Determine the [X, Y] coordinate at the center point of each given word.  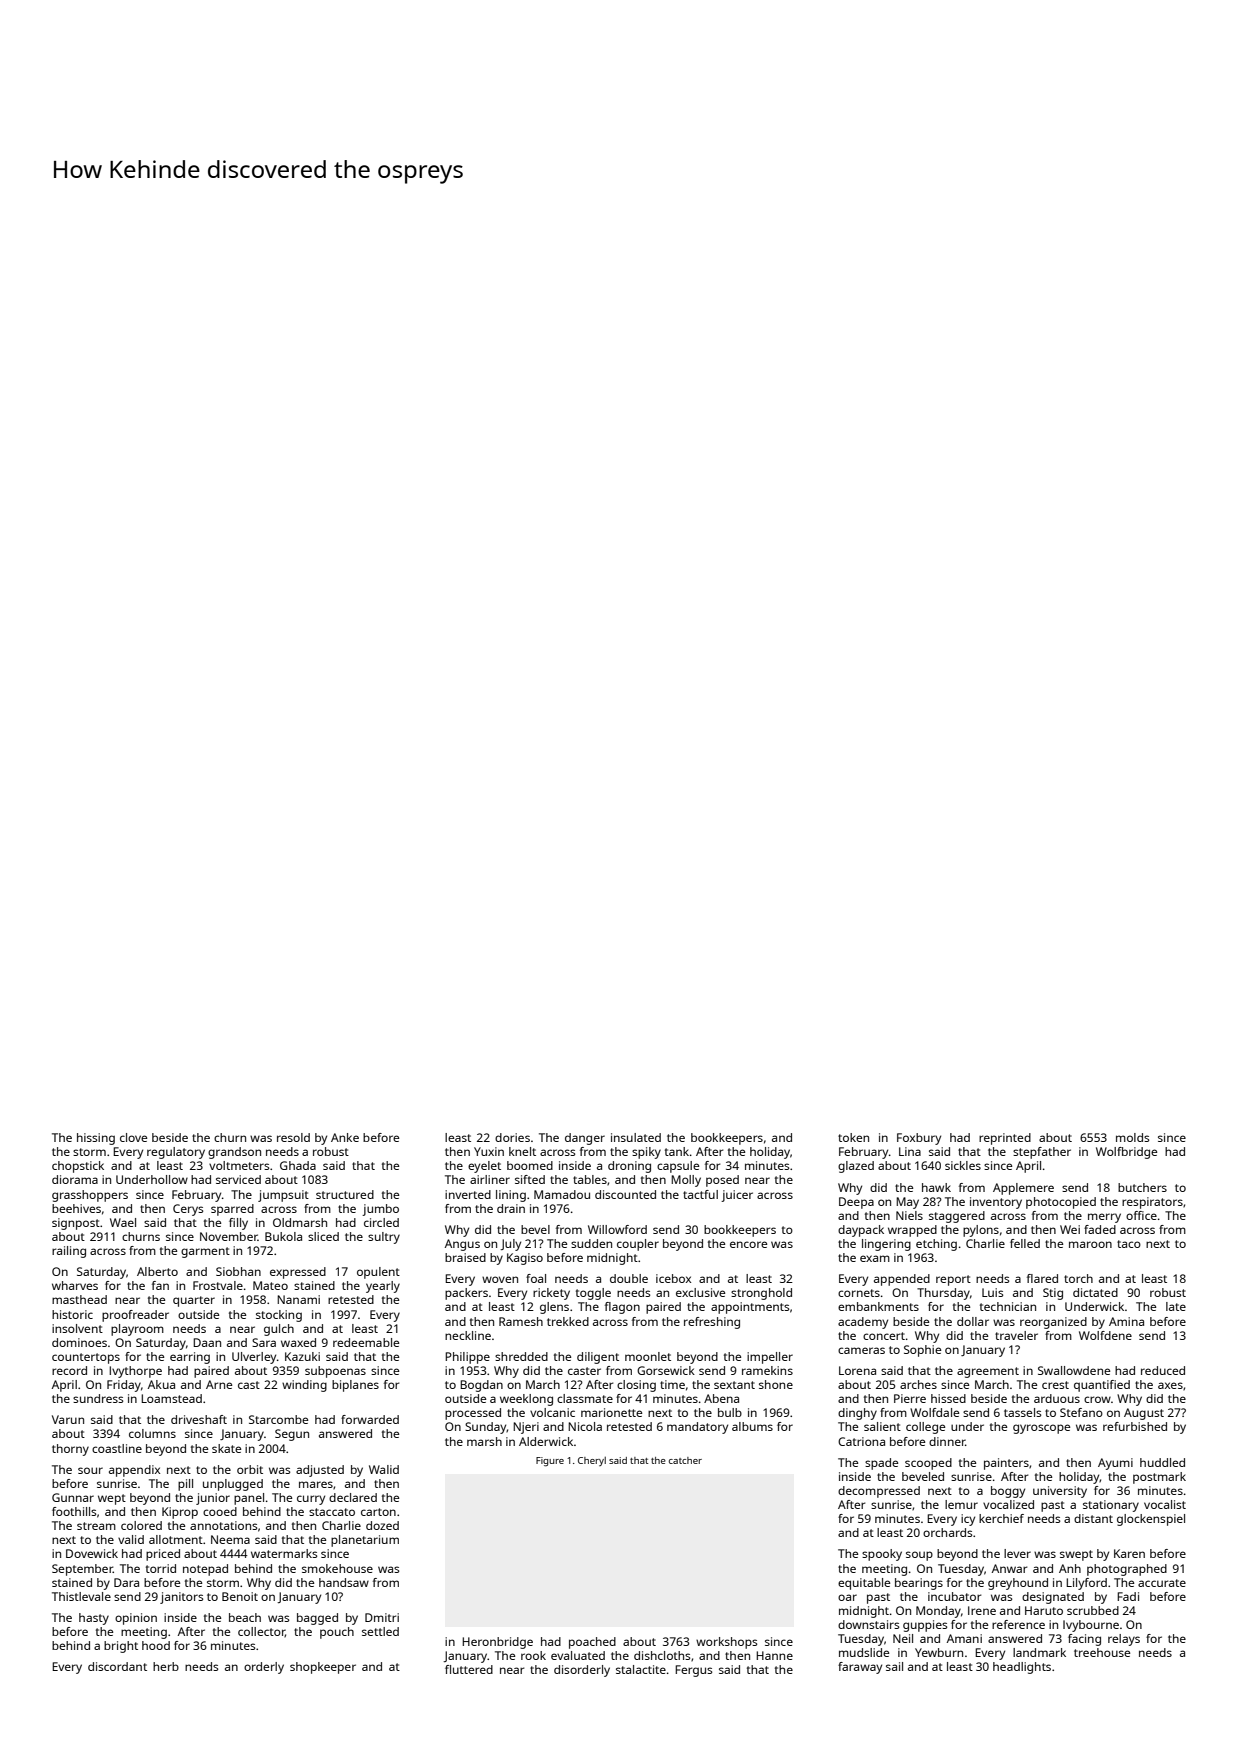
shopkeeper [323, 1668]
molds [1132, 1137]
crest [1055, 1385]
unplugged [233, 1485]
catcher [685, 1460]
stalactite [641, 1669]
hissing [96, 1139]
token [853, 1137]
